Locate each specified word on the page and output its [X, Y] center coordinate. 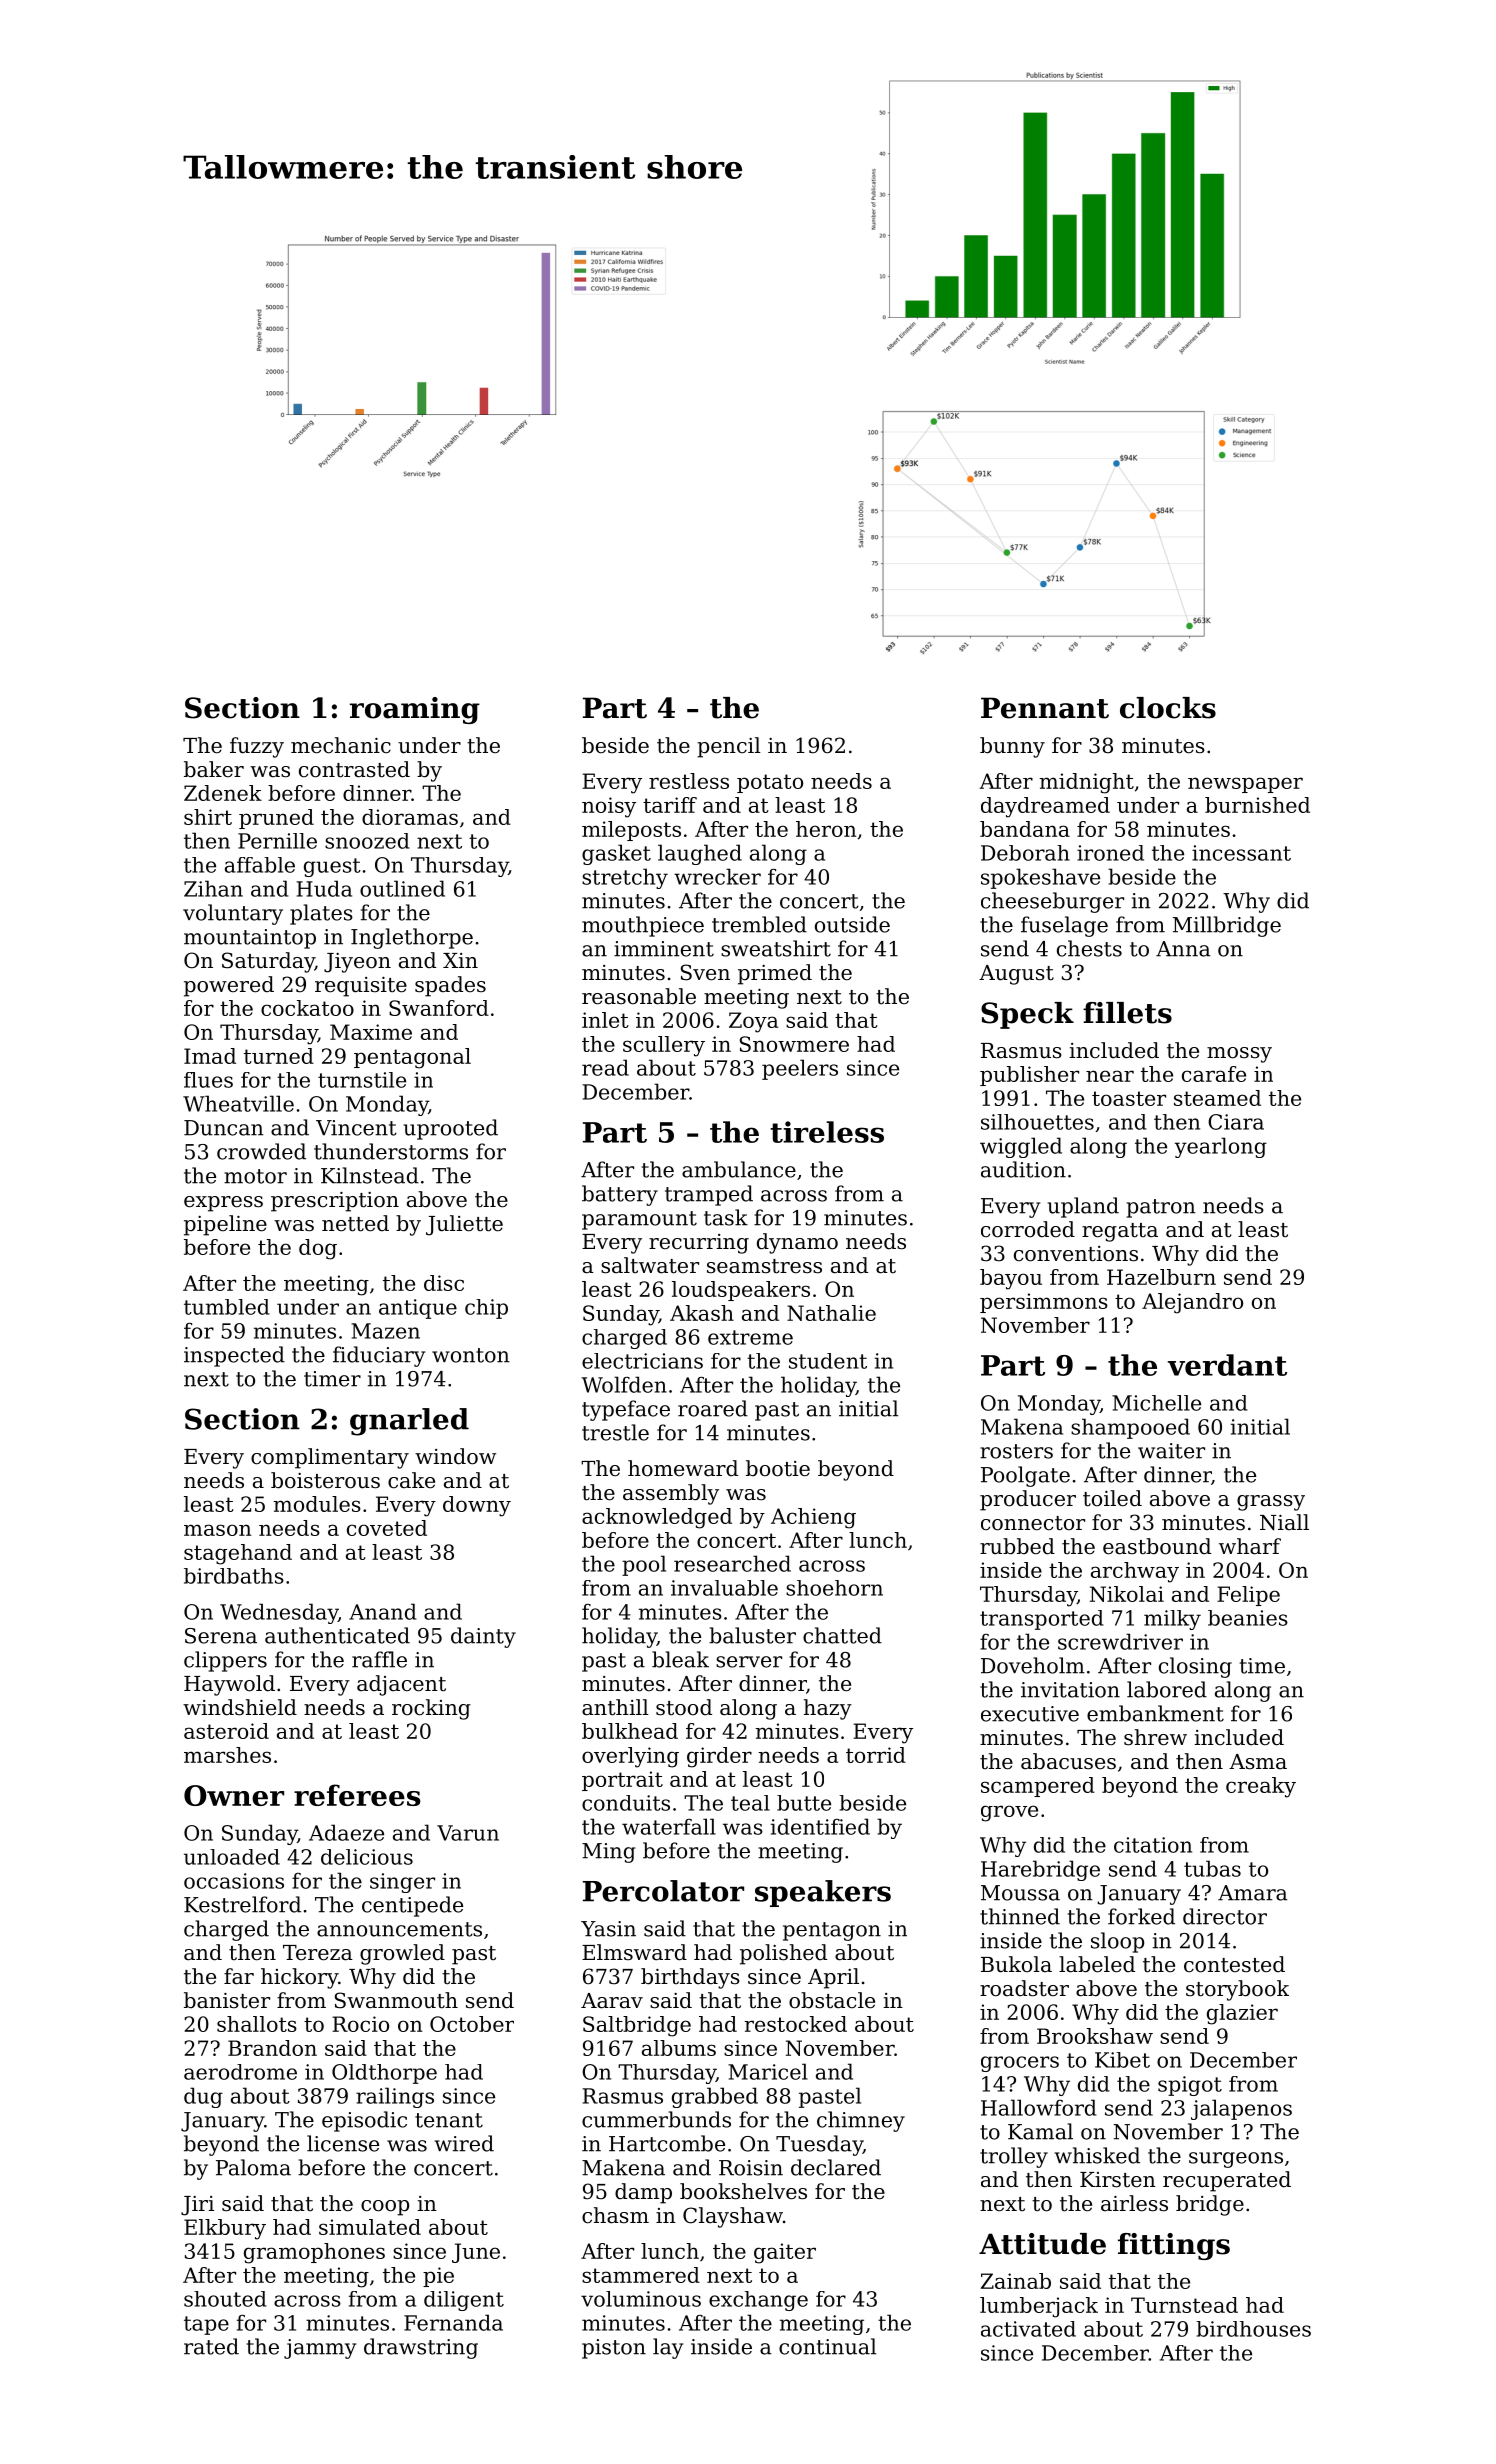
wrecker [717, 876]
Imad [210, 1056]
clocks [1168, 708]
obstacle [832, 2000]
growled [402, 1954]
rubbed [1017, 1546]
